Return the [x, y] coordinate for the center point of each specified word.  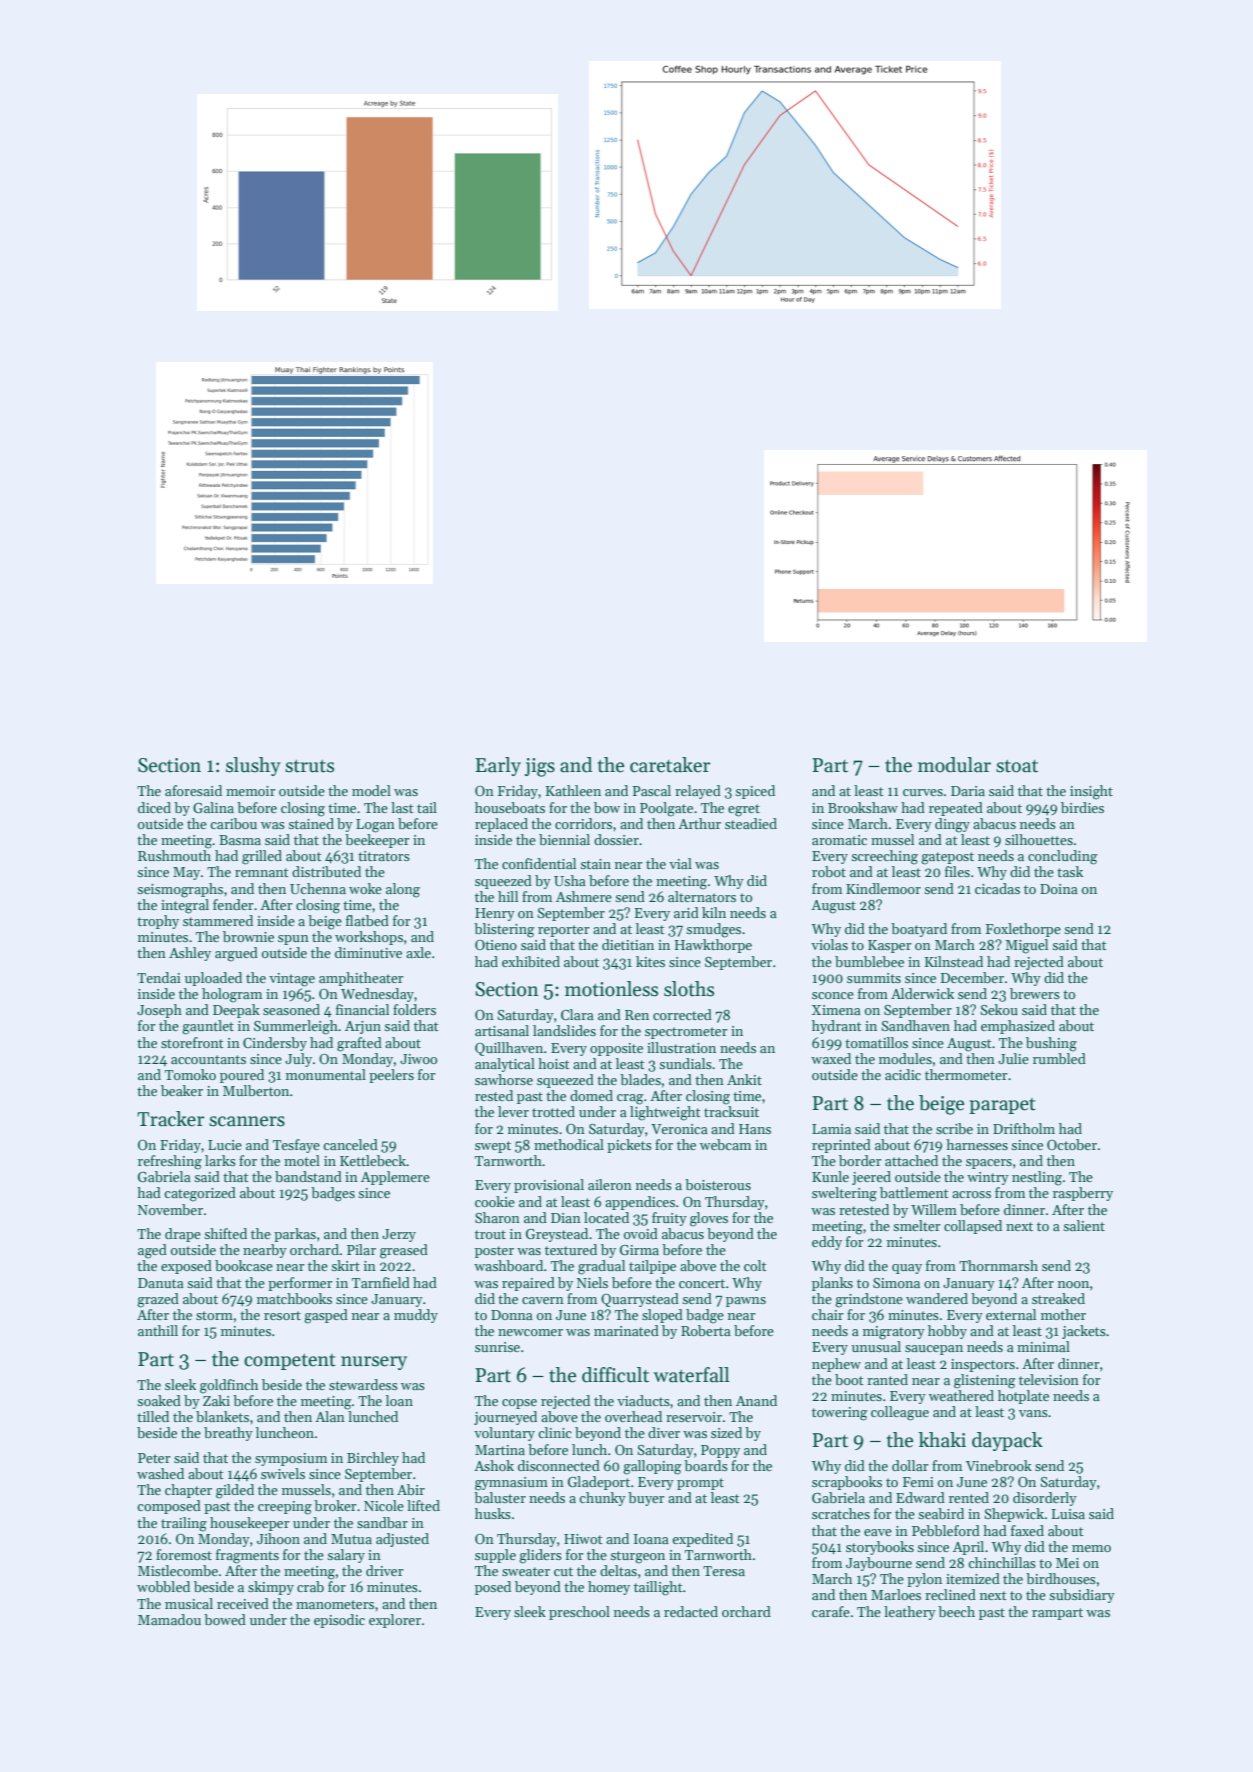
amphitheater [361, 979]
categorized [200, 1194]
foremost [184, 1554]
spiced [755, 792]
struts [309, 766]
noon [1073, 1284]
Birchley [373, 1459]
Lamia [831, 1129]
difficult [615, 1375]
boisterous [718, 1184]
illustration [681, 1047]
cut [563, 1571]
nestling [1037, 1178]
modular [954, 765]
